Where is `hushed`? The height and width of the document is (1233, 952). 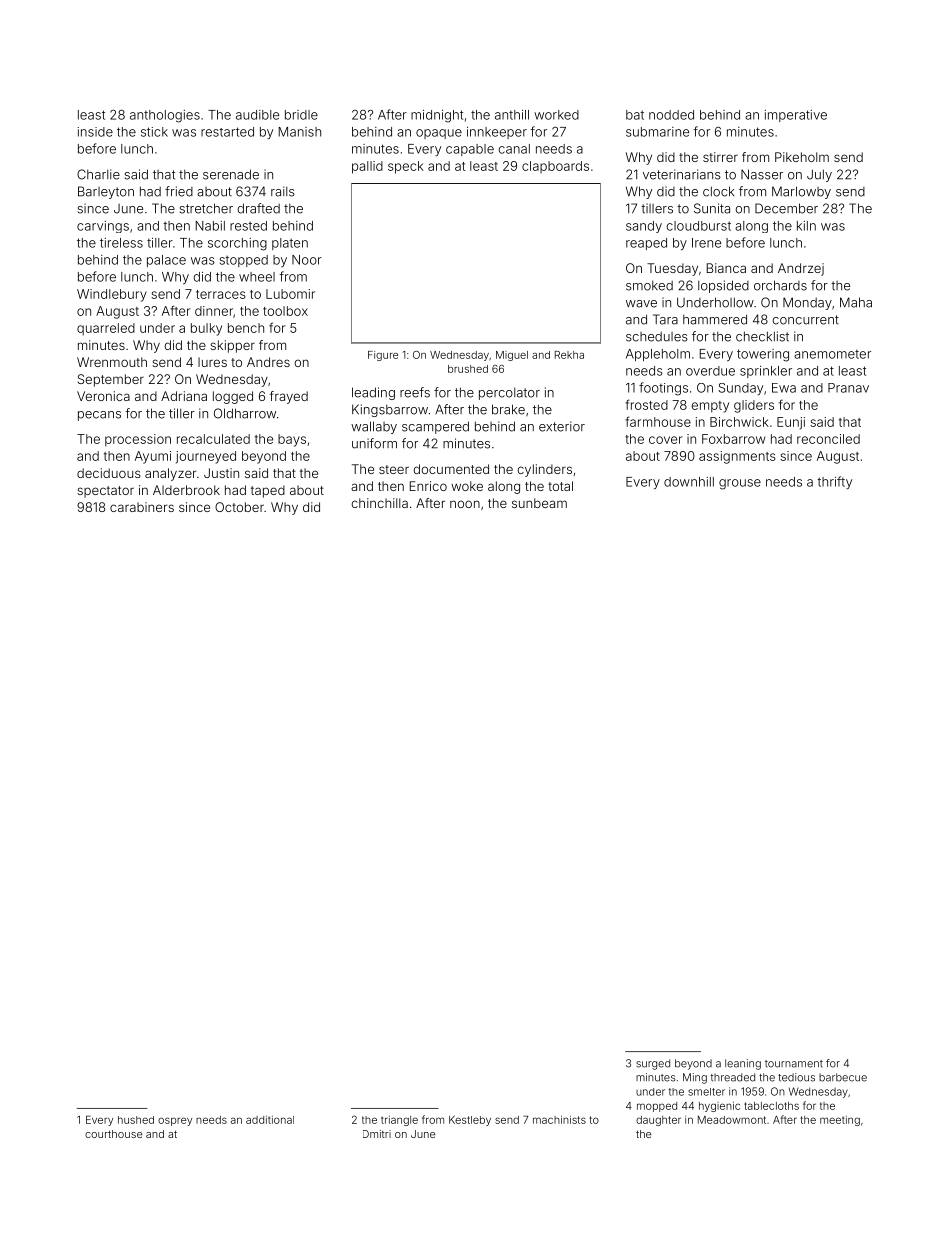
hushed is located at coordinates (136, 1120).
